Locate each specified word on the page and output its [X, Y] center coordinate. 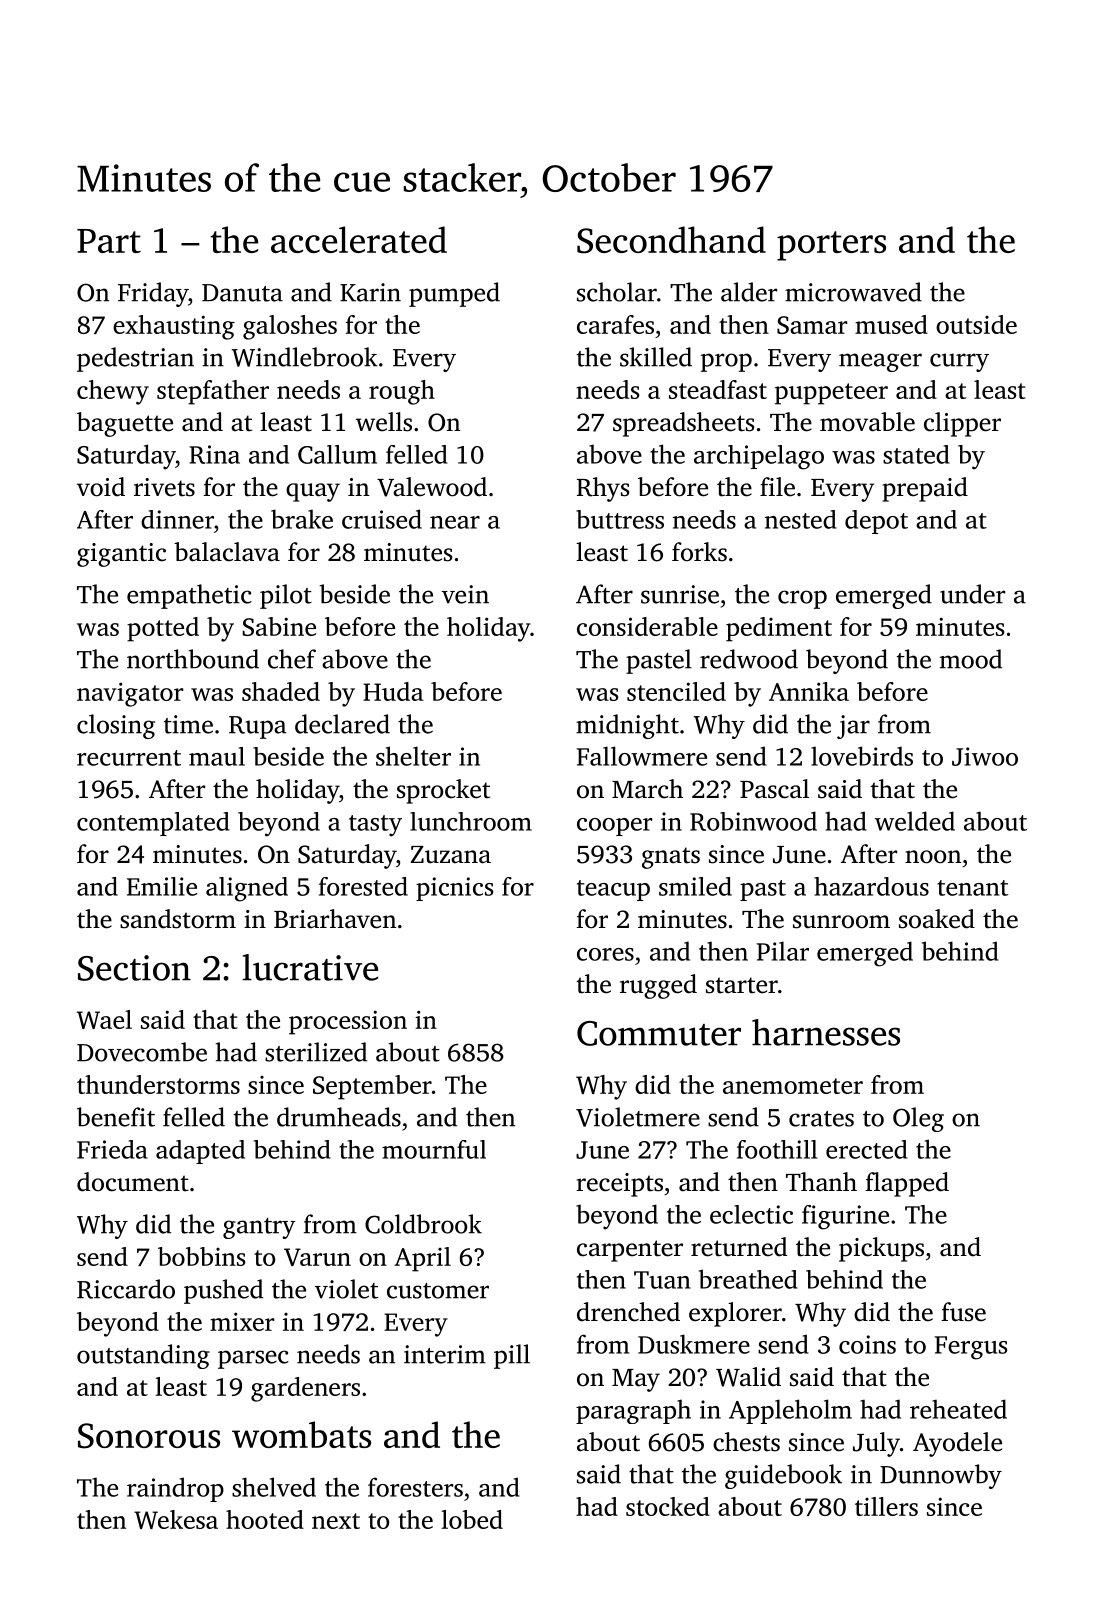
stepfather [213, 392]
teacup [613, 890]
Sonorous [149, 1436]
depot [876, 522]
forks [699, 552]
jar [853, 727]
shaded [281, 691]
